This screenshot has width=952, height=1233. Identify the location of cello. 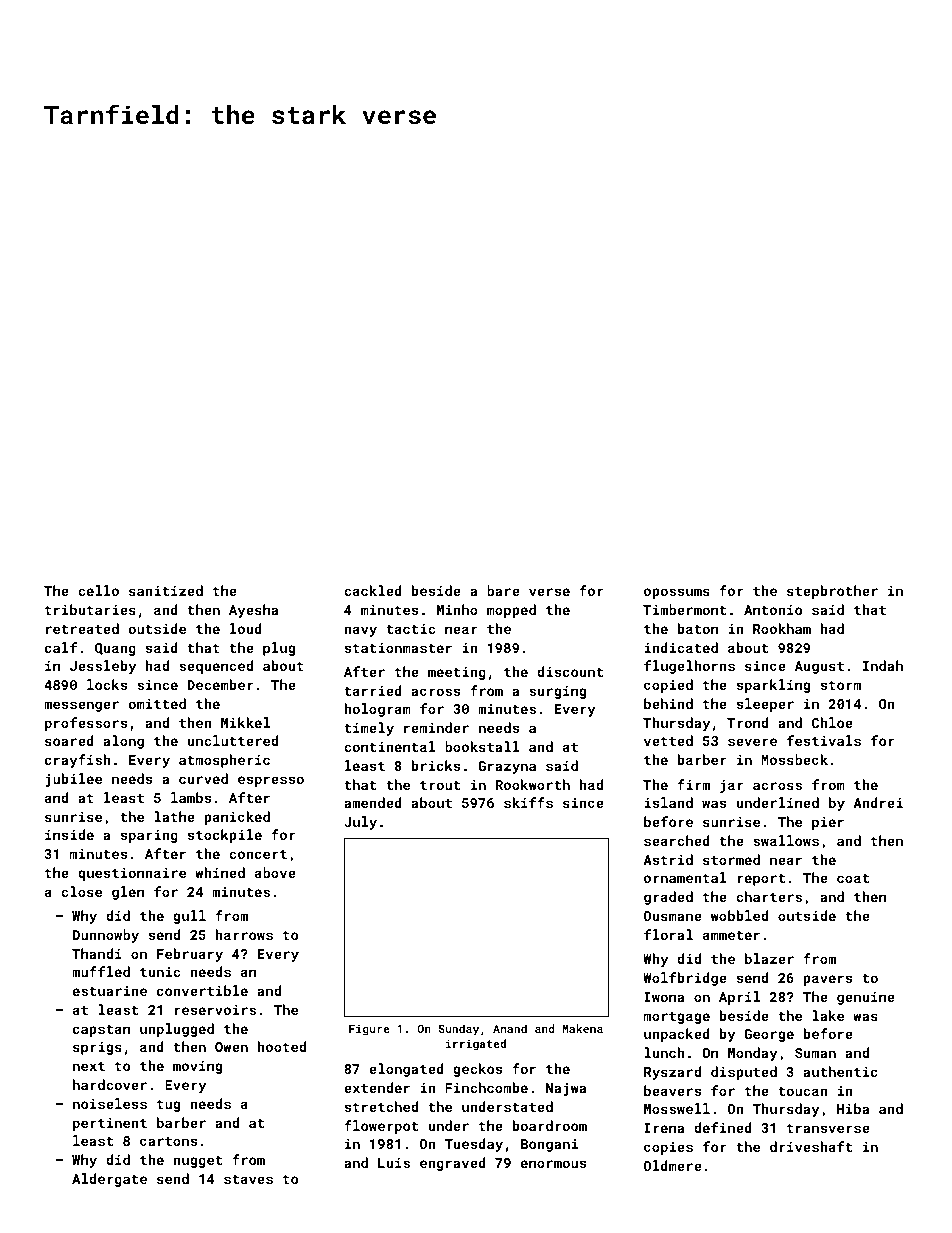
(98, 590).
